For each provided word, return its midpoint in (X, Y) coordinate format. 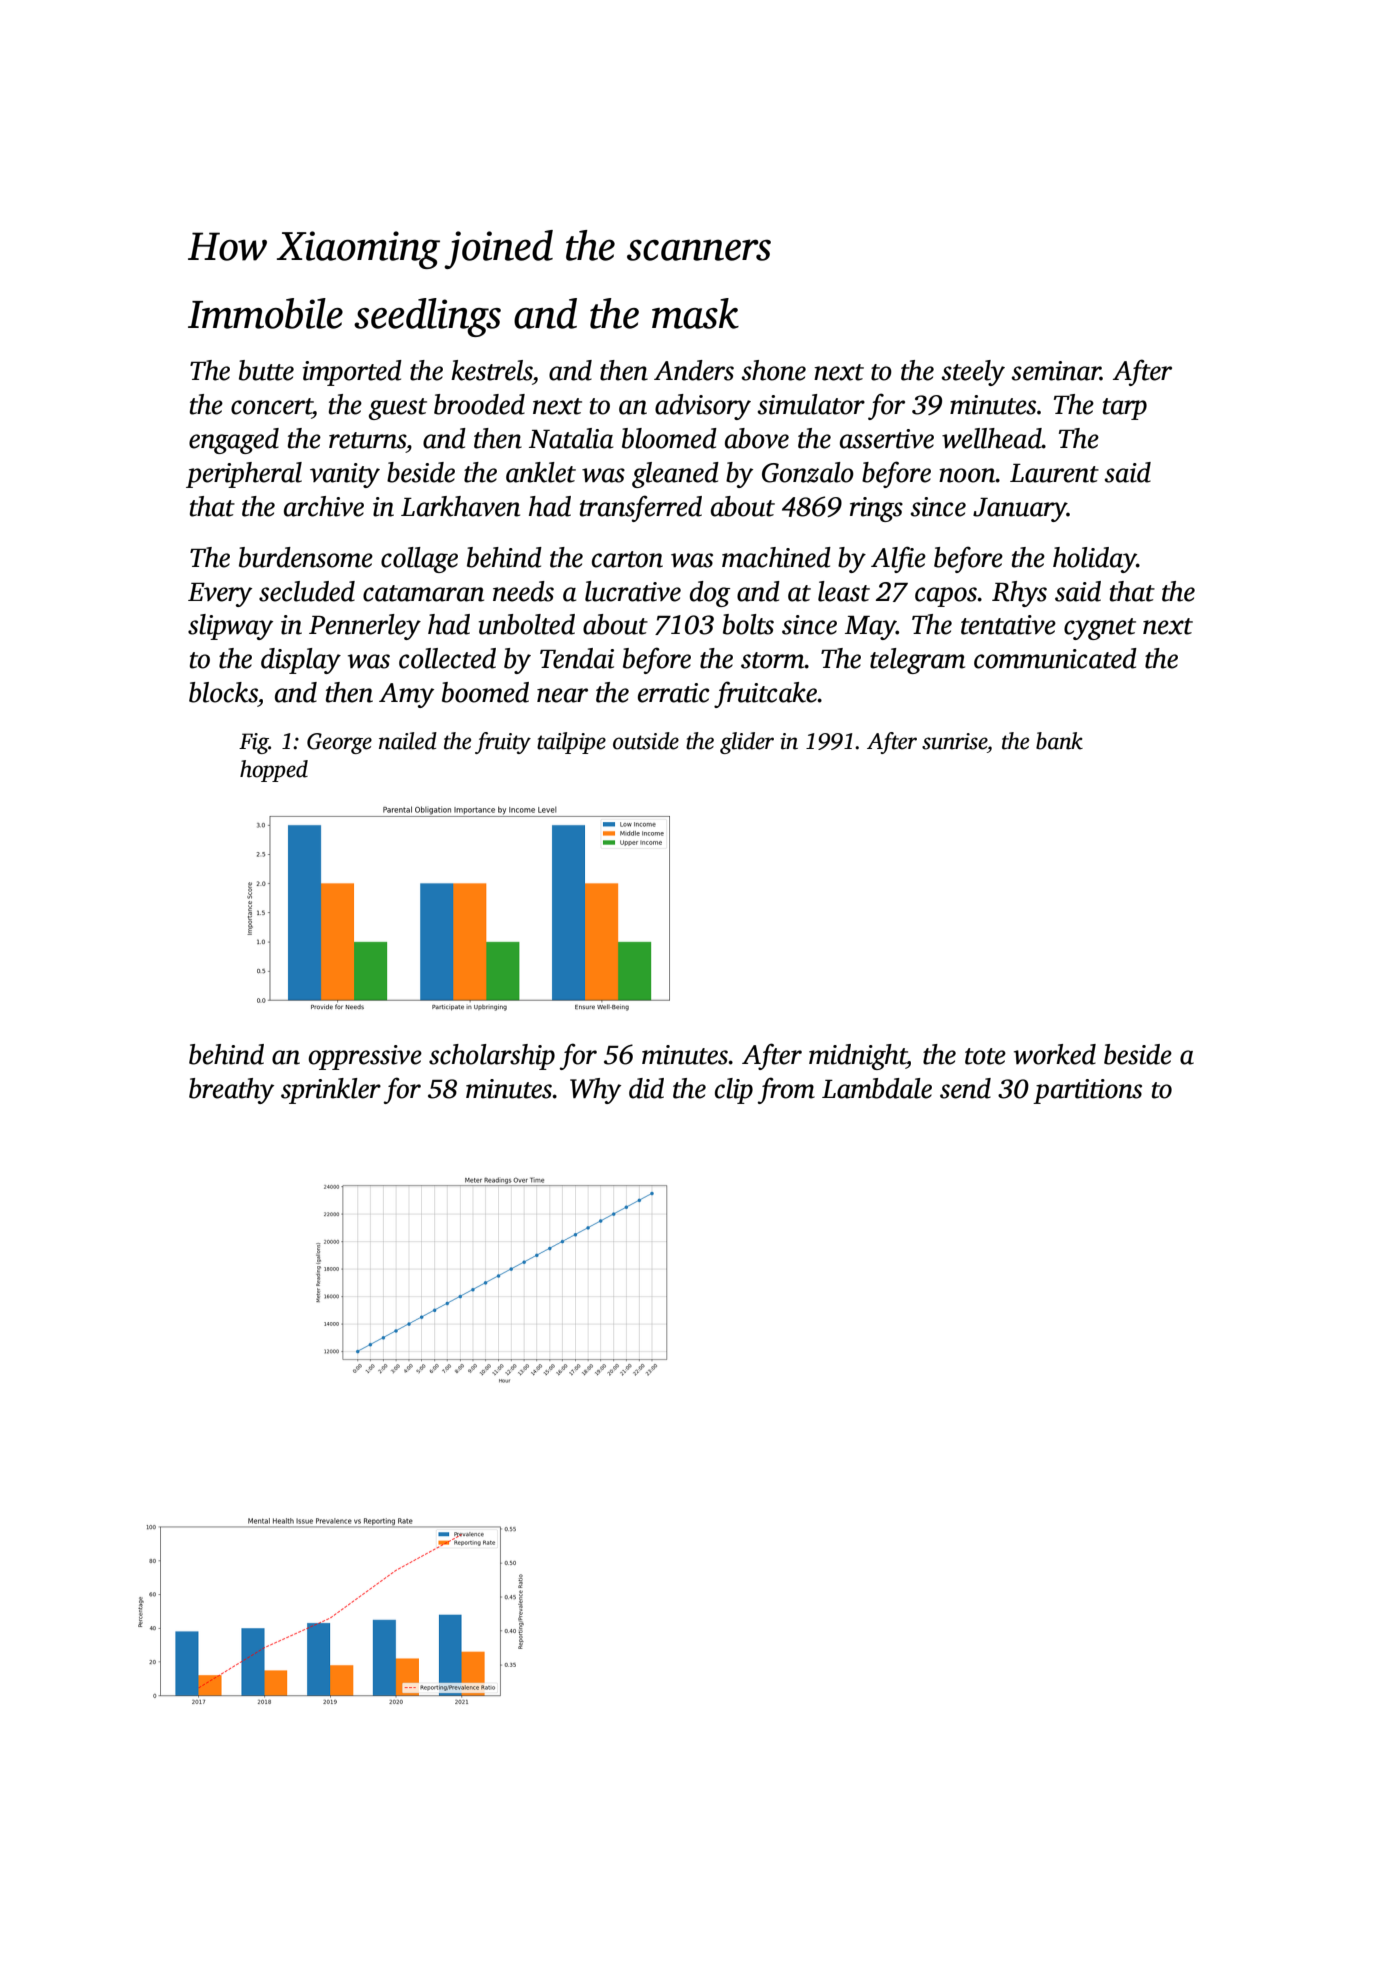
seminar (1056, 371)
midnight (858, 1057)
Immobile (265, 313)
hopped (274, 771)
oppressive (365, 1057)
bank (1059, 741)
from (786, 1090)
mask (695, 313)
